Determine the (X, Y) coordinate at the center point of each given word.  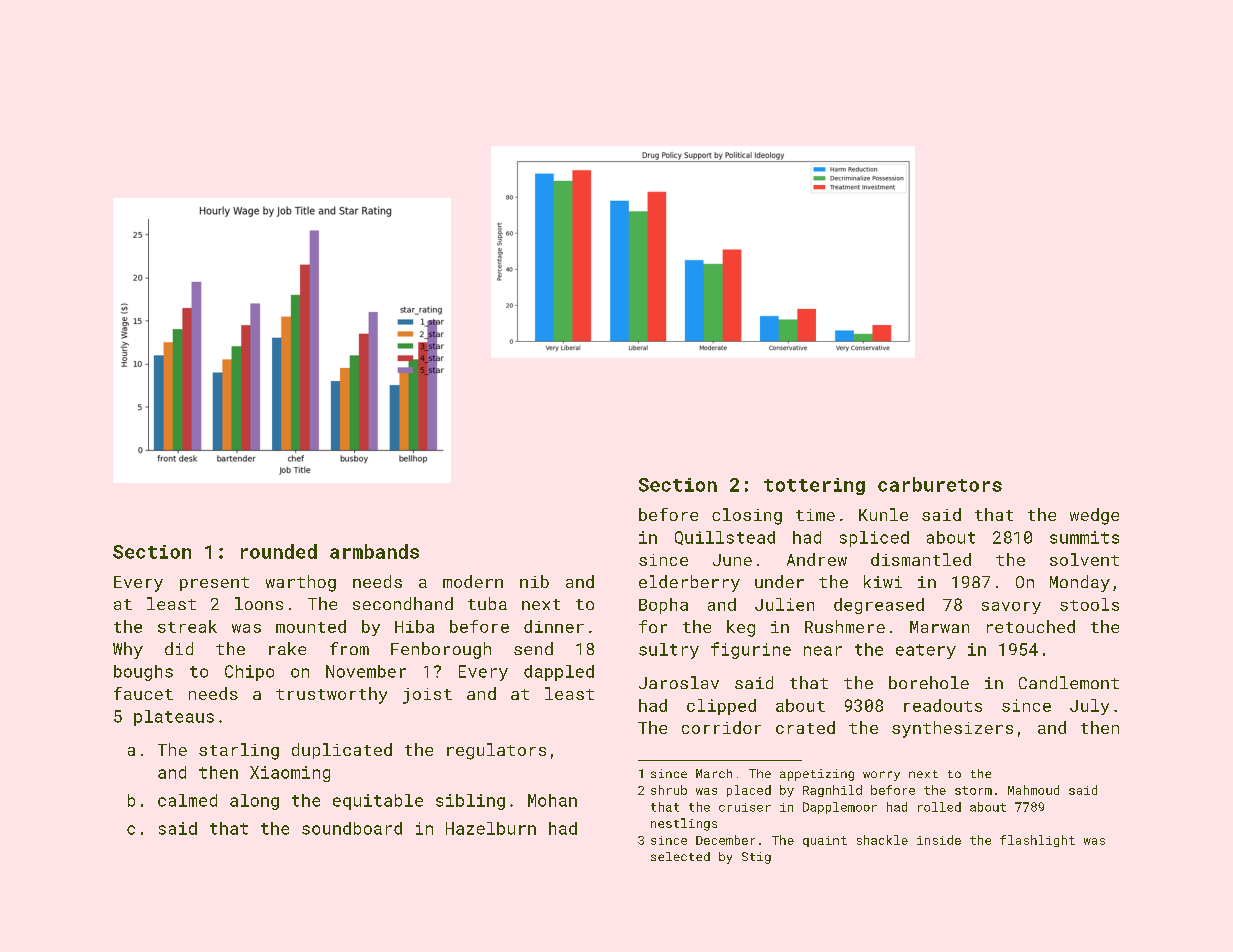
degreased (879, 606)
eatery (926, 651)
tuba (487, 603)
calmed (187, 800)
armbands (374, 551)
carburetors (940, 484)
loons (259, 603)
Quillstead (725, 538)
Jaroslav (679, 682)
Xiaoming (290, 774)
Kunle (883, 514)
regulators (496, 751)
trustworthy (331, 695)
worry (881, 776)
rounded (279, 551)
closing (747, 516)
